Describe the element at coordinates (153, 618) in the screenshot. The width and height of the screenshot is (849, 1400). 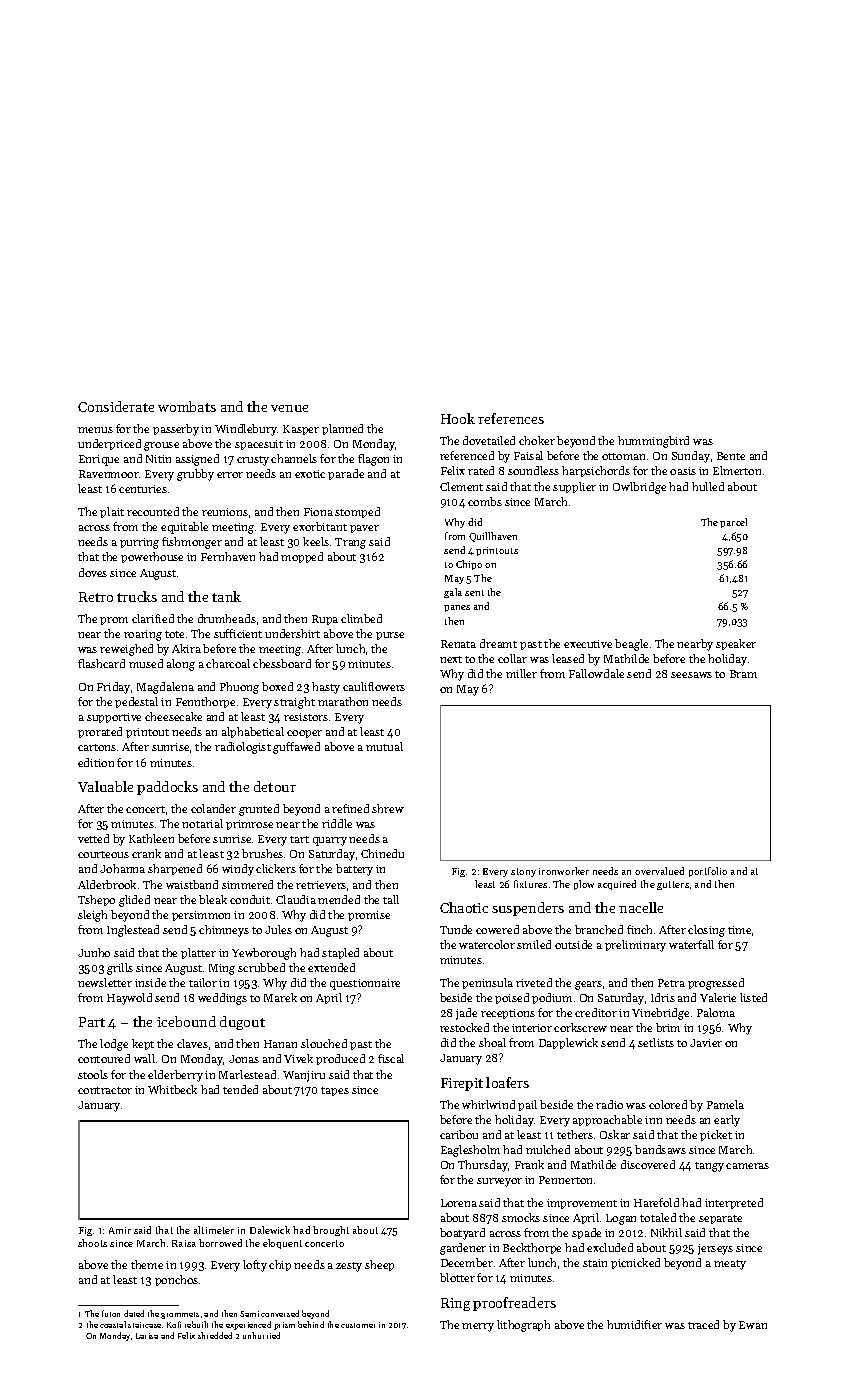
I see `clarified` at that location.
